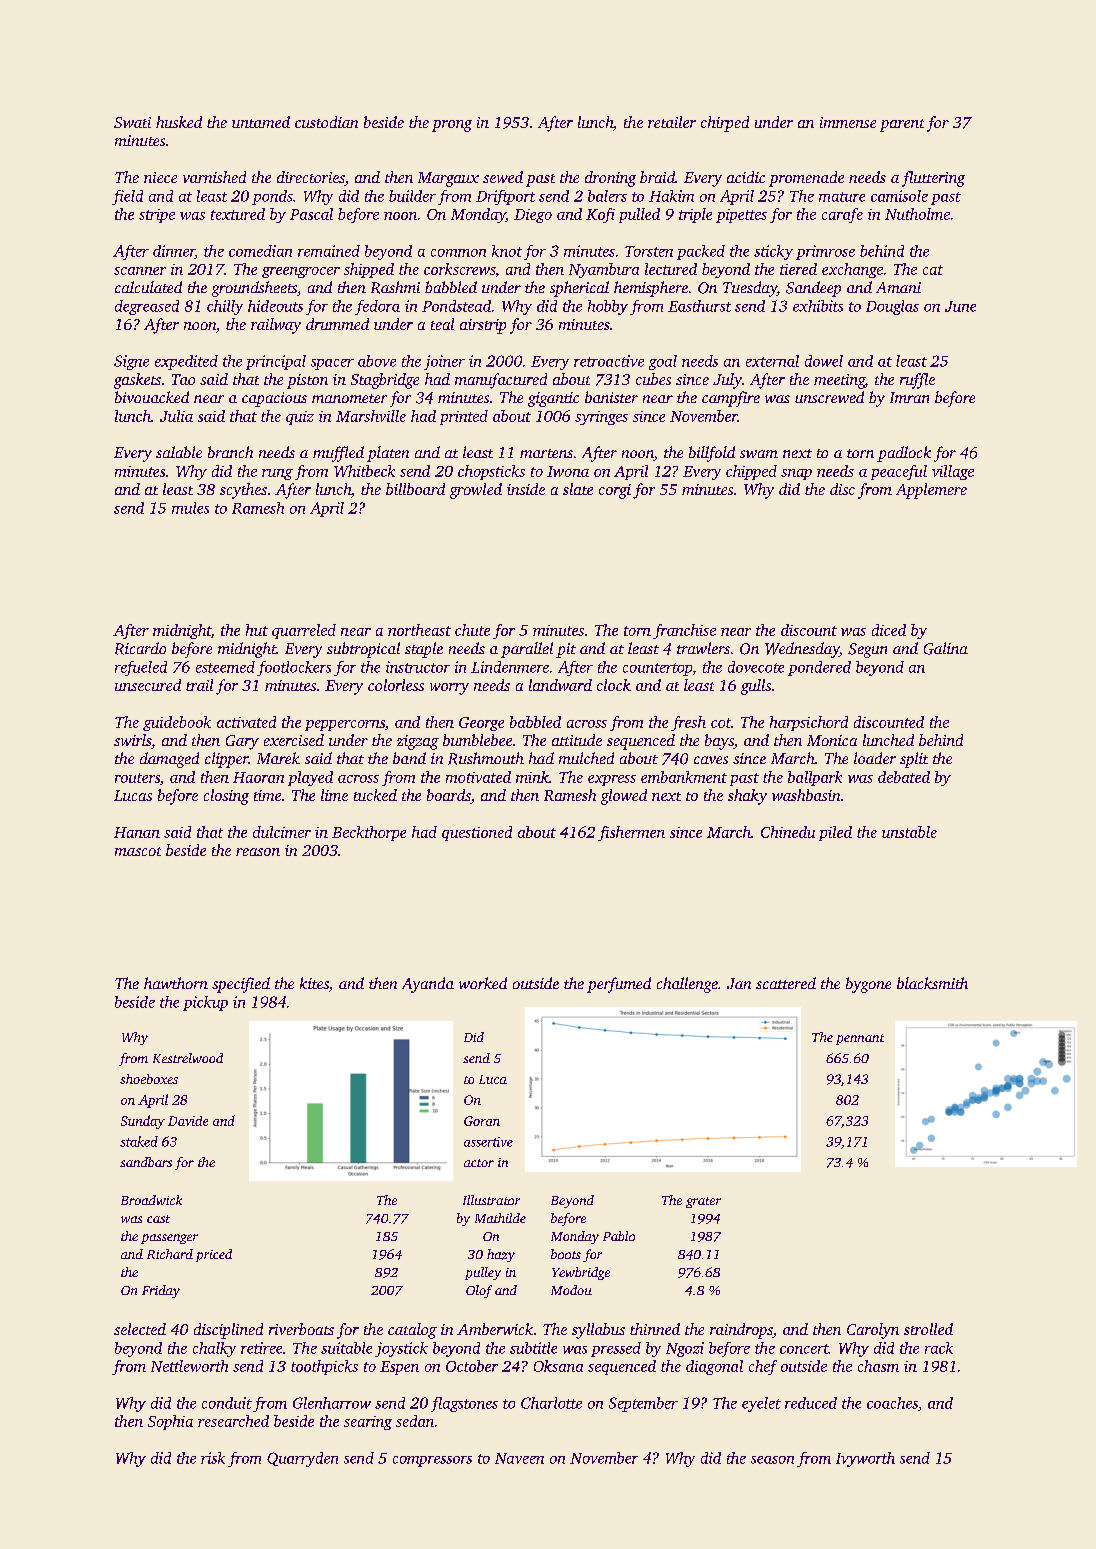 The image size is (1096, 1549). I want to click on retailer, so click(672, 122).
